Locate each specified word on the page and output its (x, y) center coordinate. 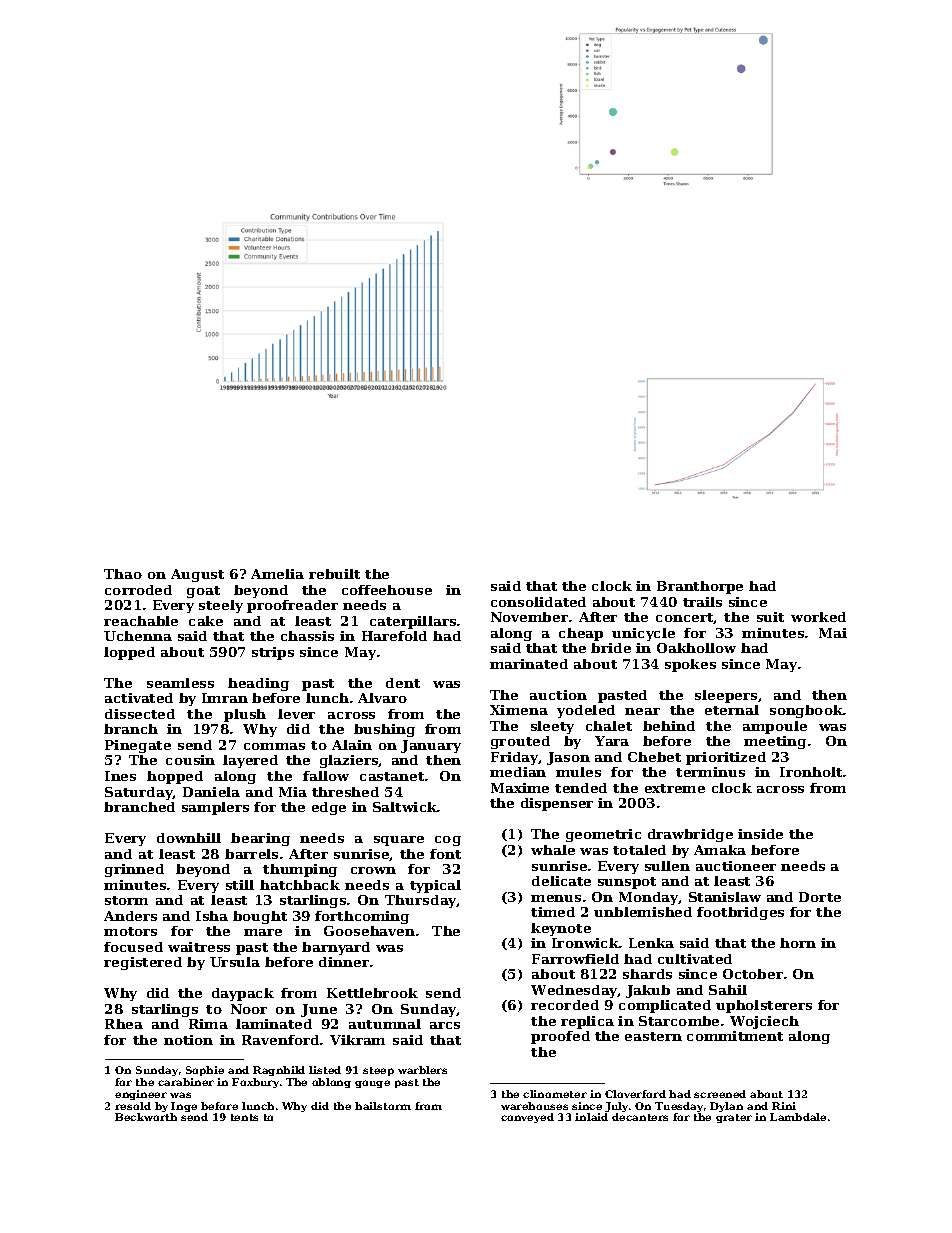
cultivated (695, 959)
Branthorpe (700, 587)
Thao (123, 574)
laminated (274, 1024)
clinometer (555, 1094)
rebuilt (334, 574)
